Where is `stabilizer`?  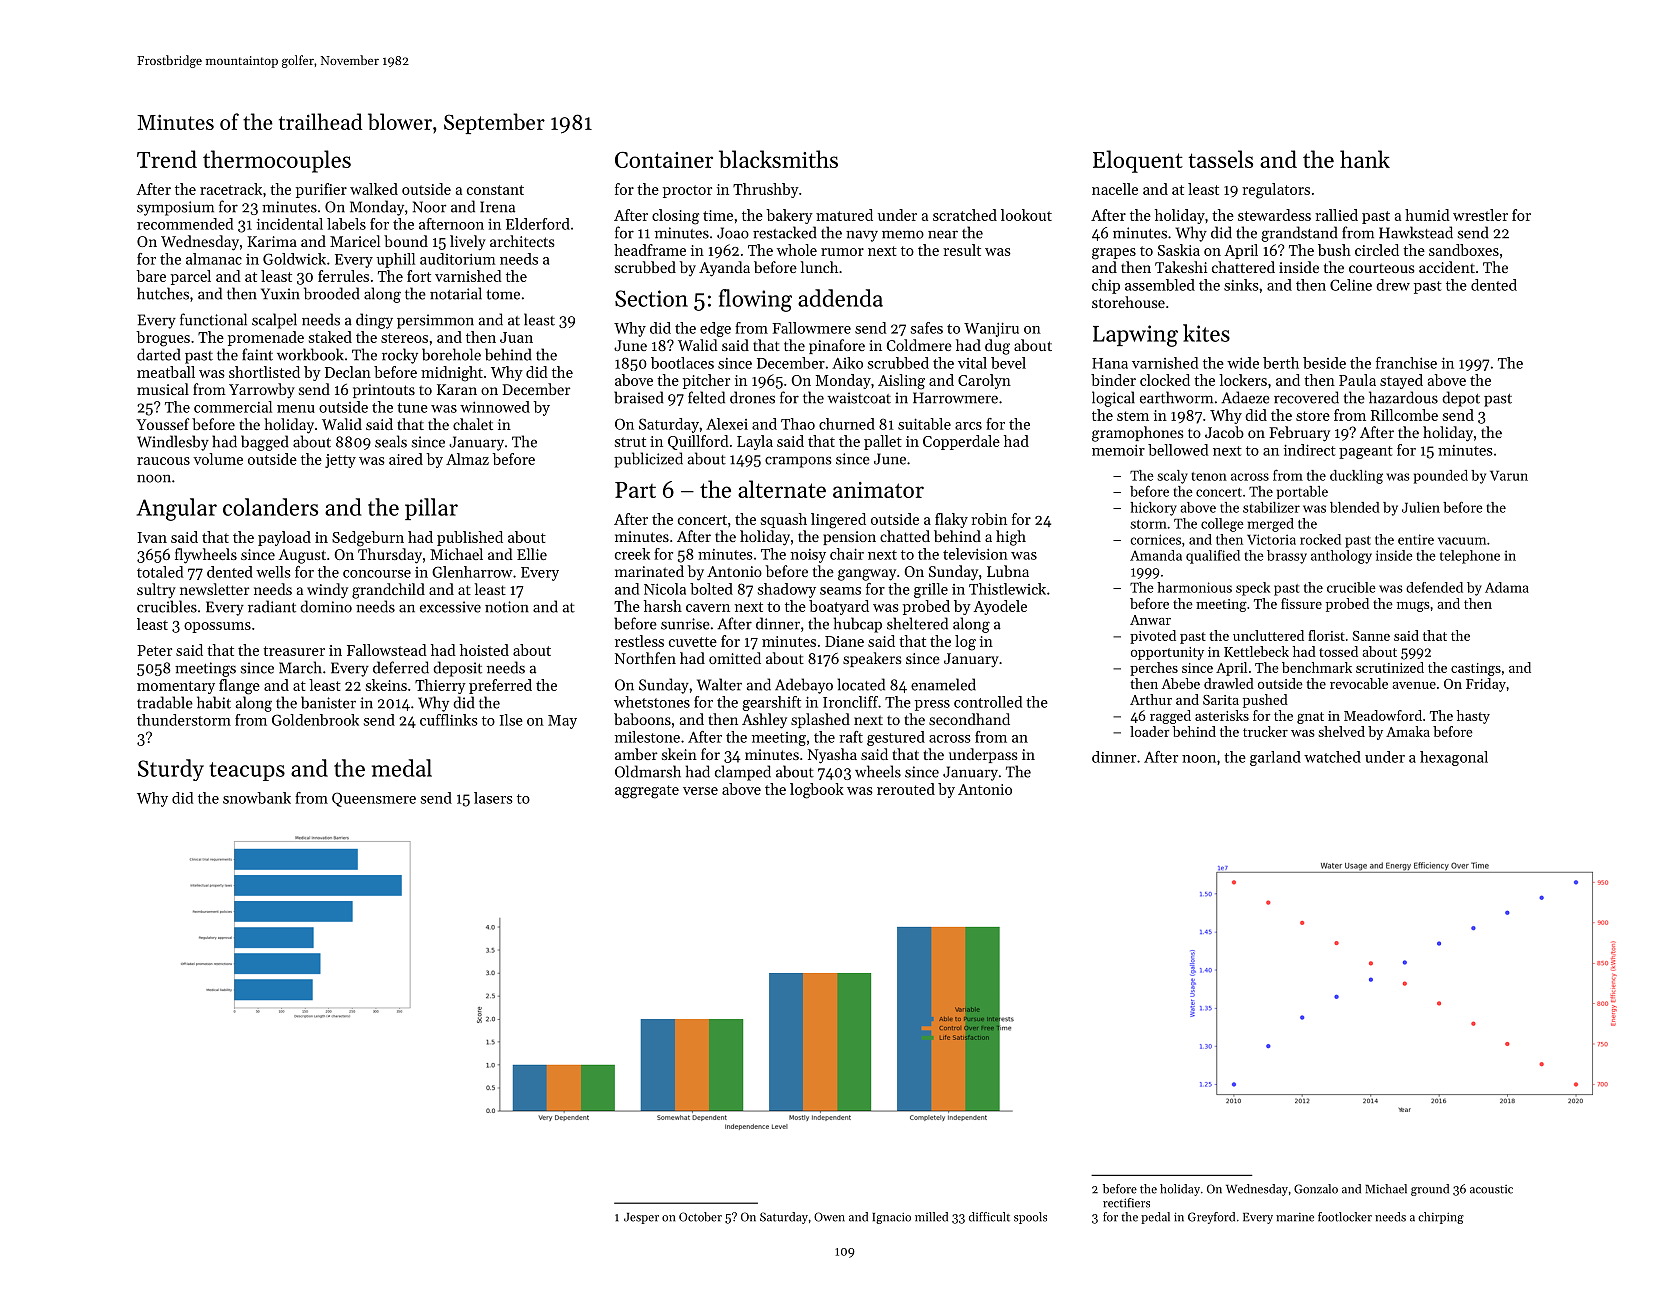 stabilizer is located at coordinates (1271, 507).
